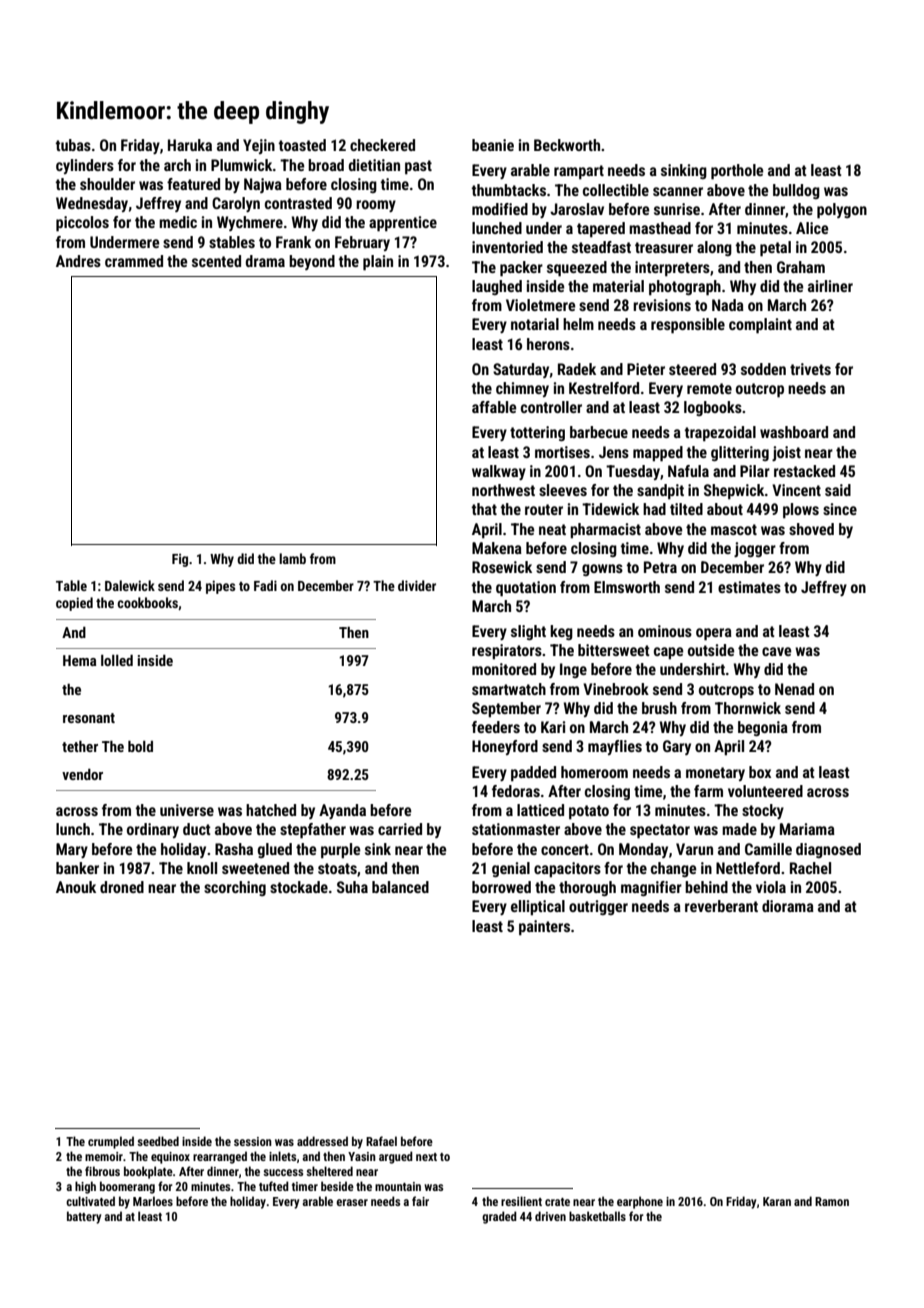 The height and width of the screenshot is (1308, 924). What do you see at coordinates (426, 1157) in the screenshot?
I see `next` at bounding box center [426, 1157].
